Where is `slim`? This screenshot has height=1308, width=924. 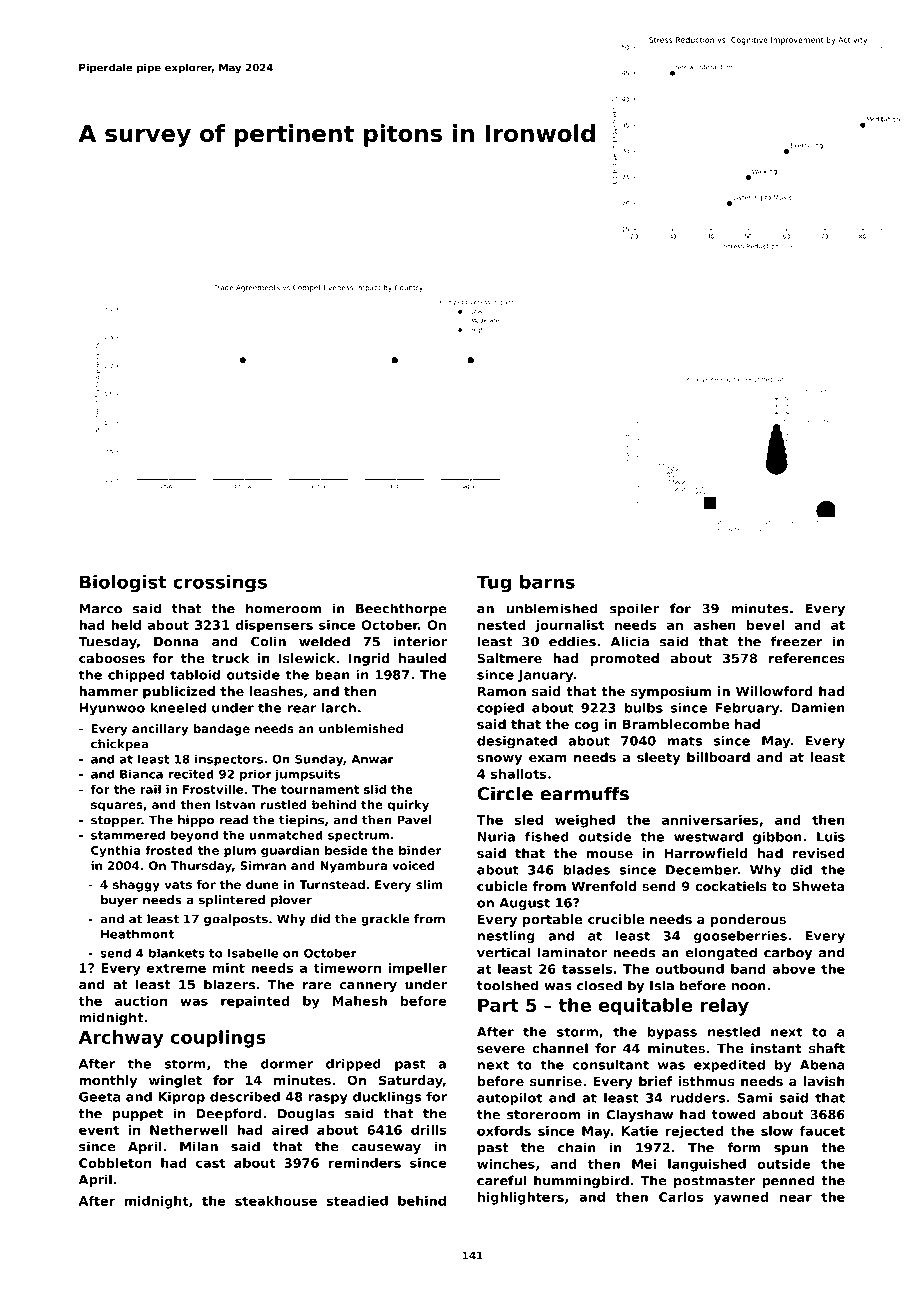
slim is located at coordinates (429, 884).
